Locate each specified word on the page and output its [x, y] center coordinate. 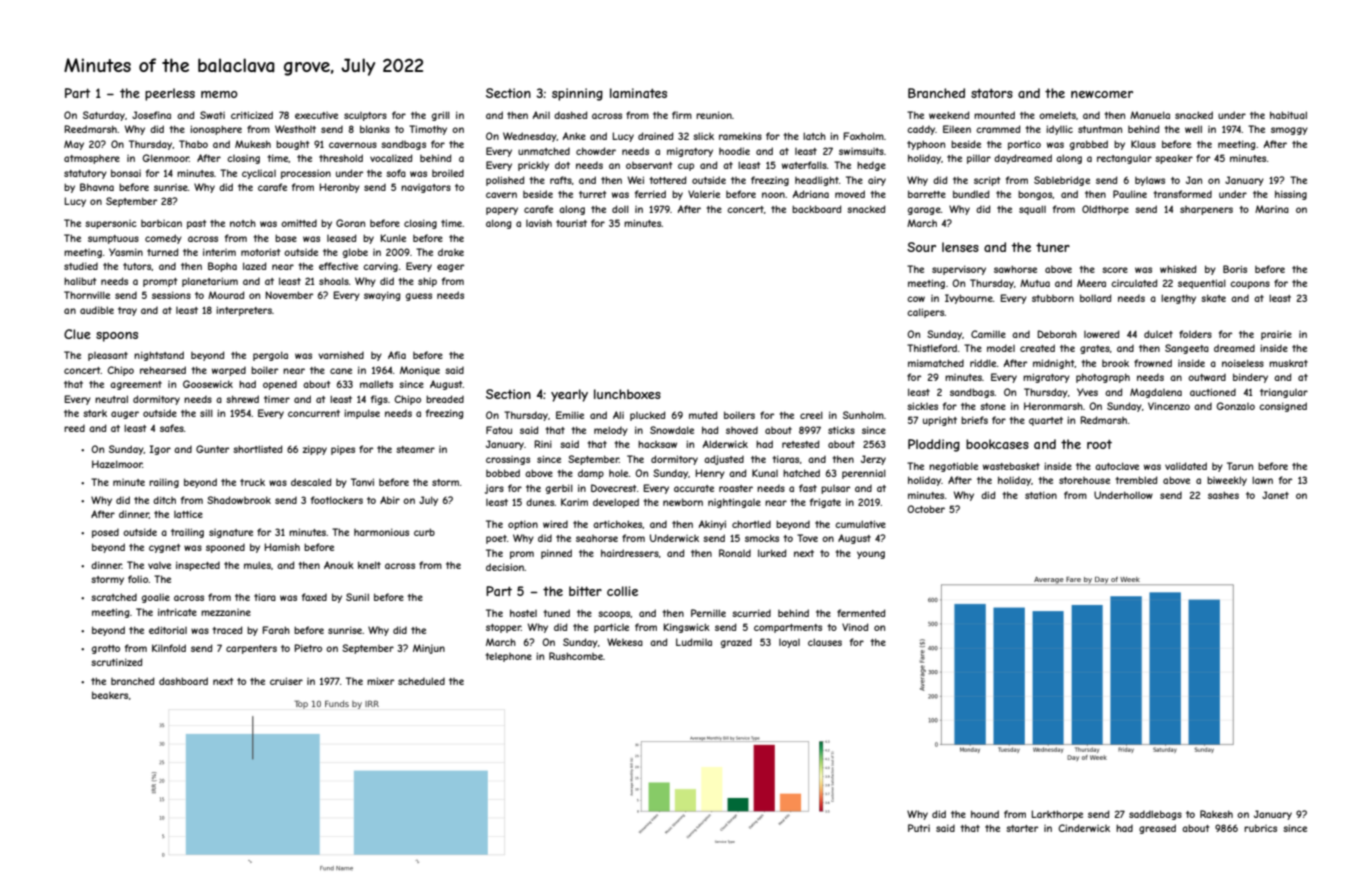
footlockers [337, 500]
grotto [106, 649]
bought [292, 145]
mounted [994, 115]
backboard [816, 209]
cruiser [286, 681]
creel [811, 415]
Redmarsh [1103, 420]
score [1115, 270]
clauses [825, 642]
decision [505, 567]
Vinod [855, 627]
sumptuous [113, 239]
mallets [376, 384]
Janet [1275, 495]
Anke [574, 136]
